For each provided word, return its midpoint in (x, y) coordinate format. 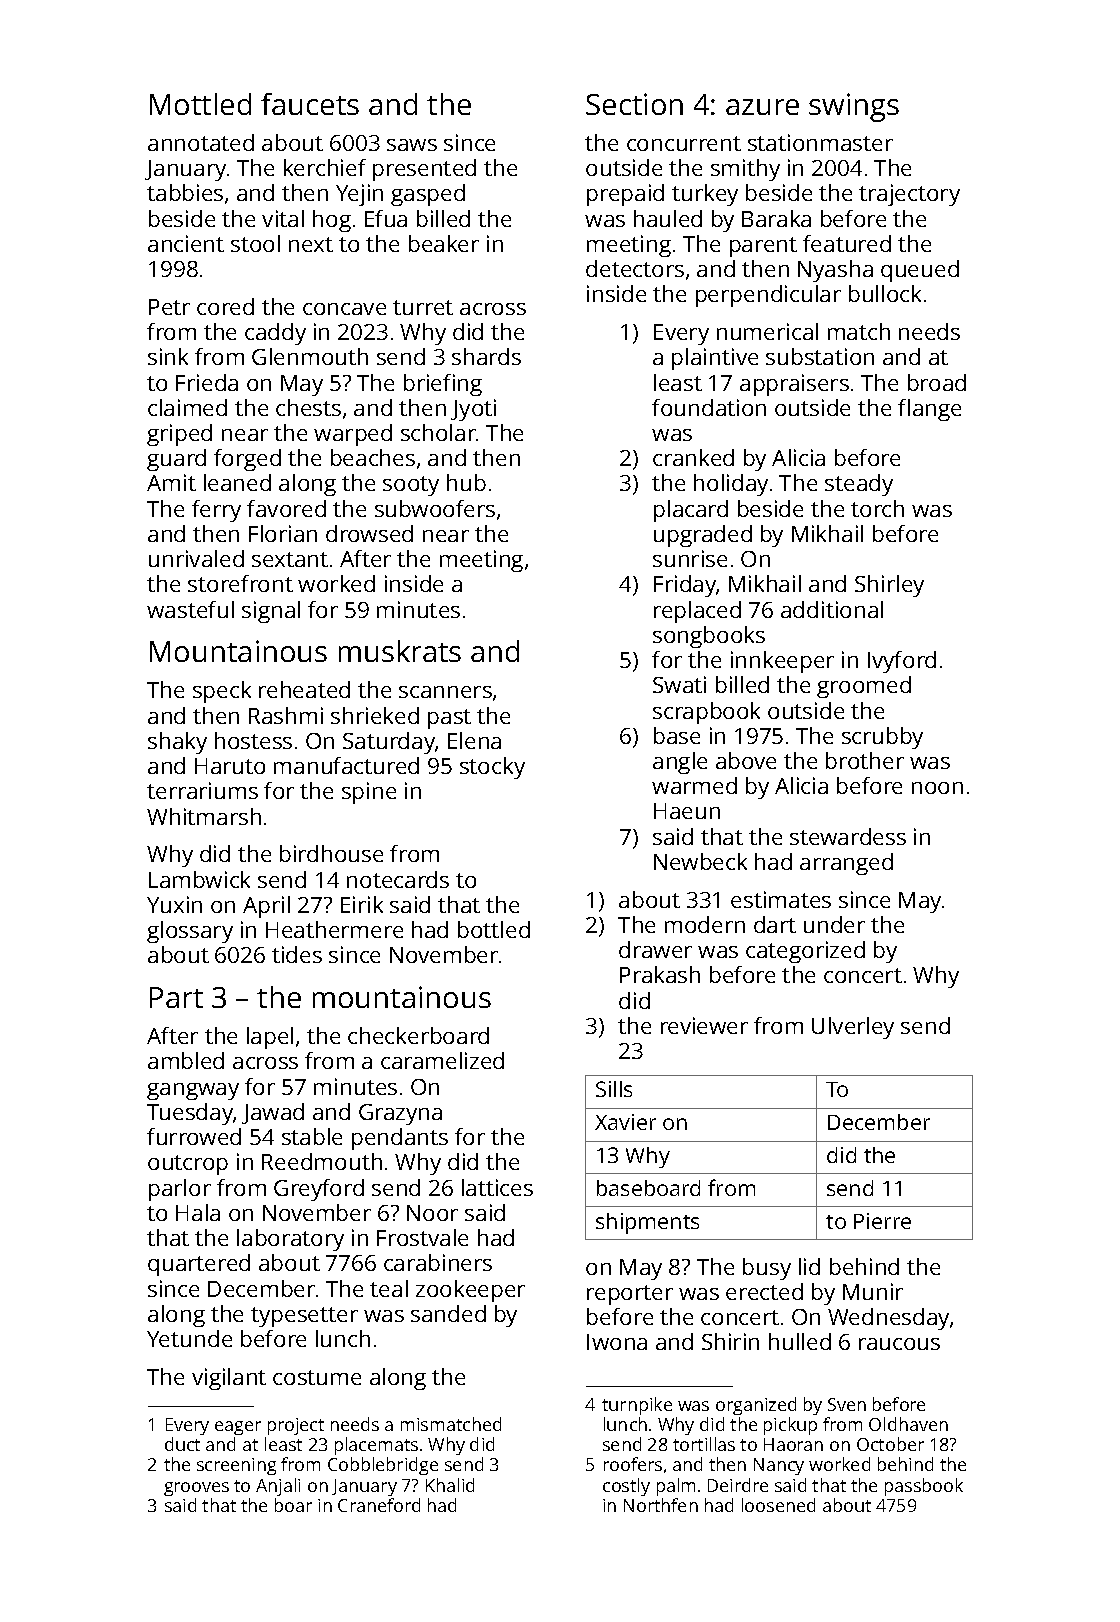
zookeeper (470, 1291)
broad (937, 382)
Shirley (889, 586)
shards (486, 356)
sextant (290, 559)
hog (332, 221)
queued (920, 271)
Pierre (882, 1221)
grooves (196, 1489)
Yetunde (189, 1338)
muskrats (400, 651)
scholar (438, 432)
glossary (190, 932)
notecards (398, 879)
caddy (275, 334)
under (834, 924)
